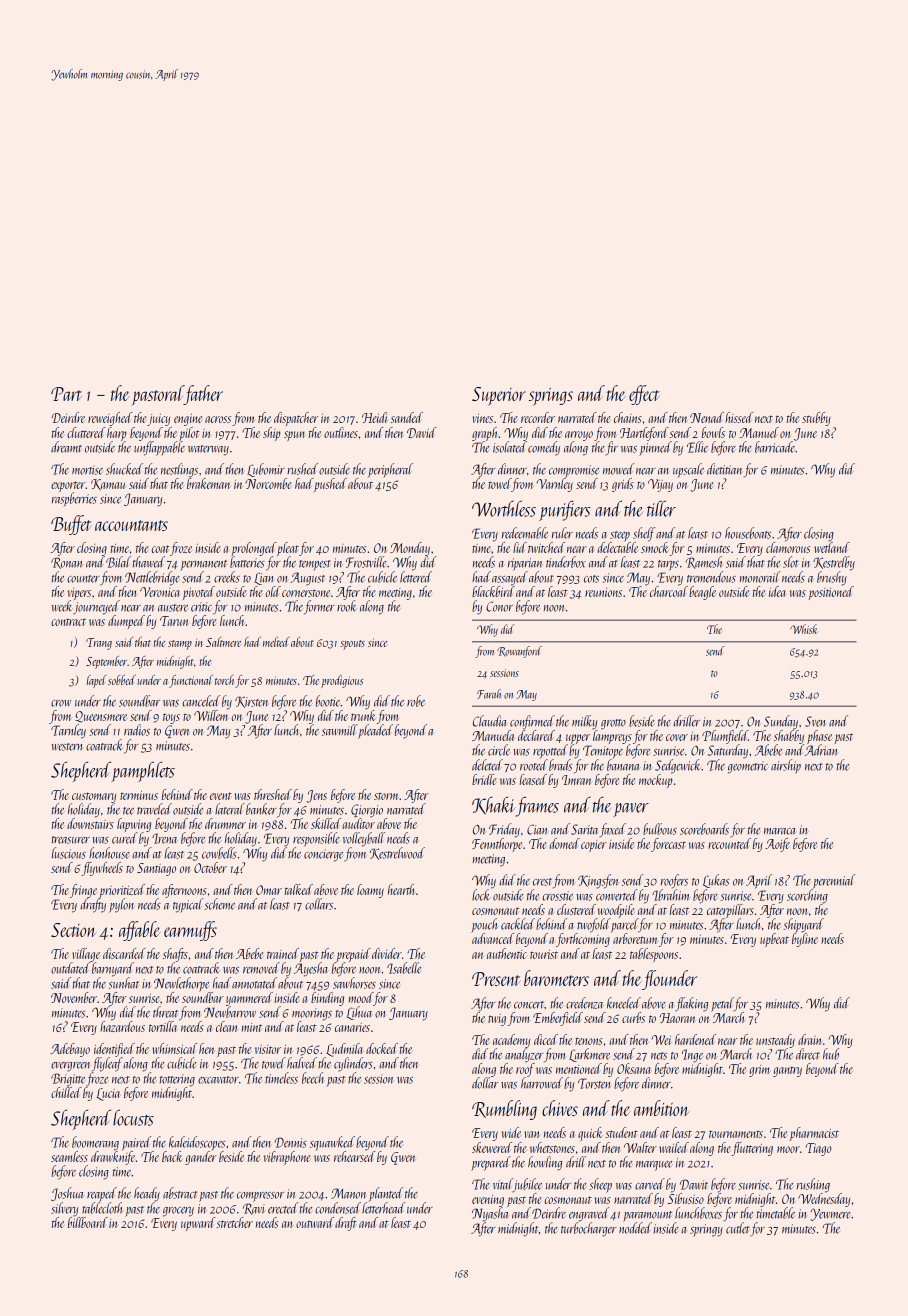 The height and width of the screenshot is (1316, 908). What do you see at coordinates (499, 396) in the screenshot?
I see `Superior` at bounding box center [499, 396].
